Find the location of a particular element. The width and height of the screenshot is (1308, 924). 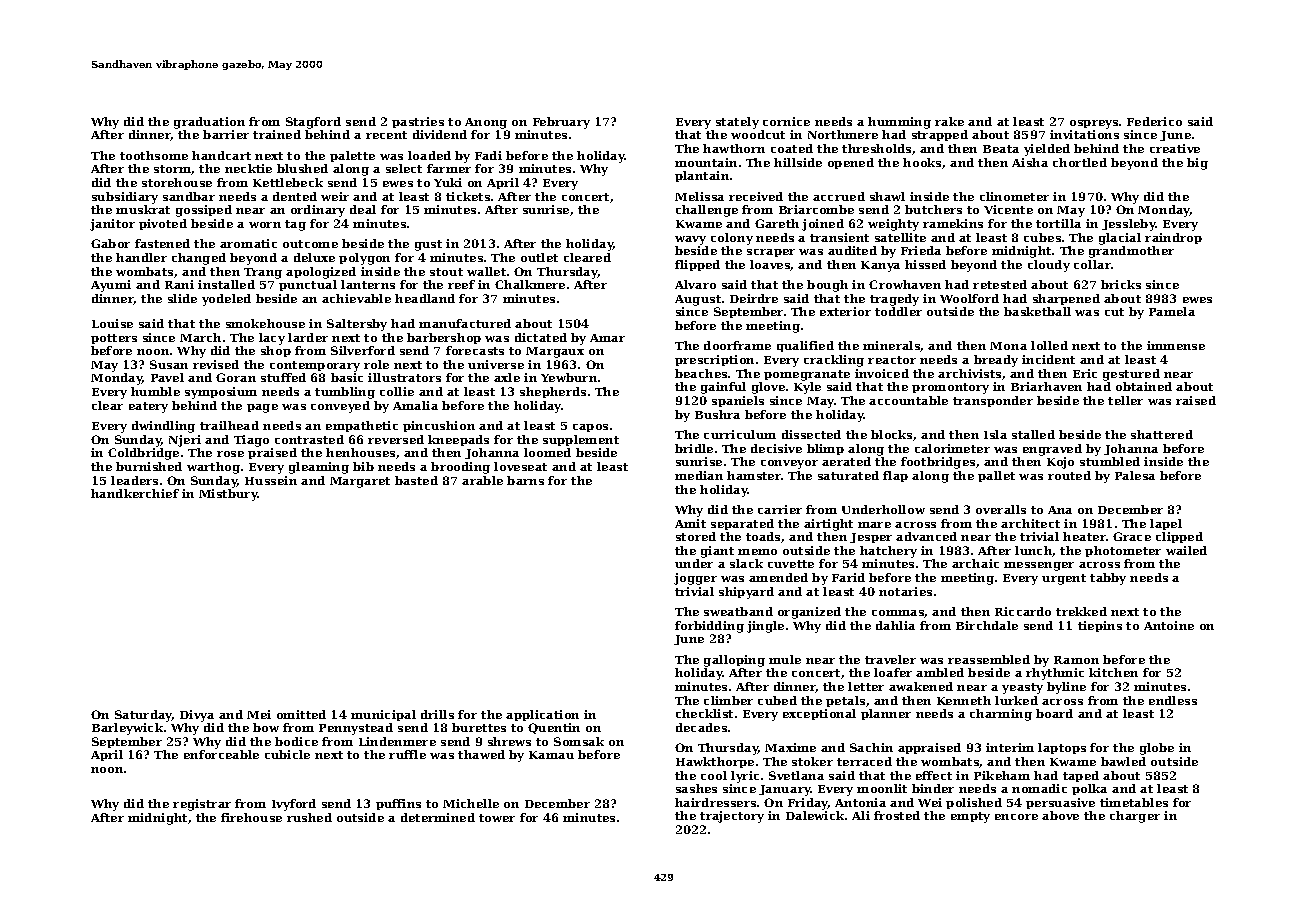

chortled is located at coordinates (1080, 162).
